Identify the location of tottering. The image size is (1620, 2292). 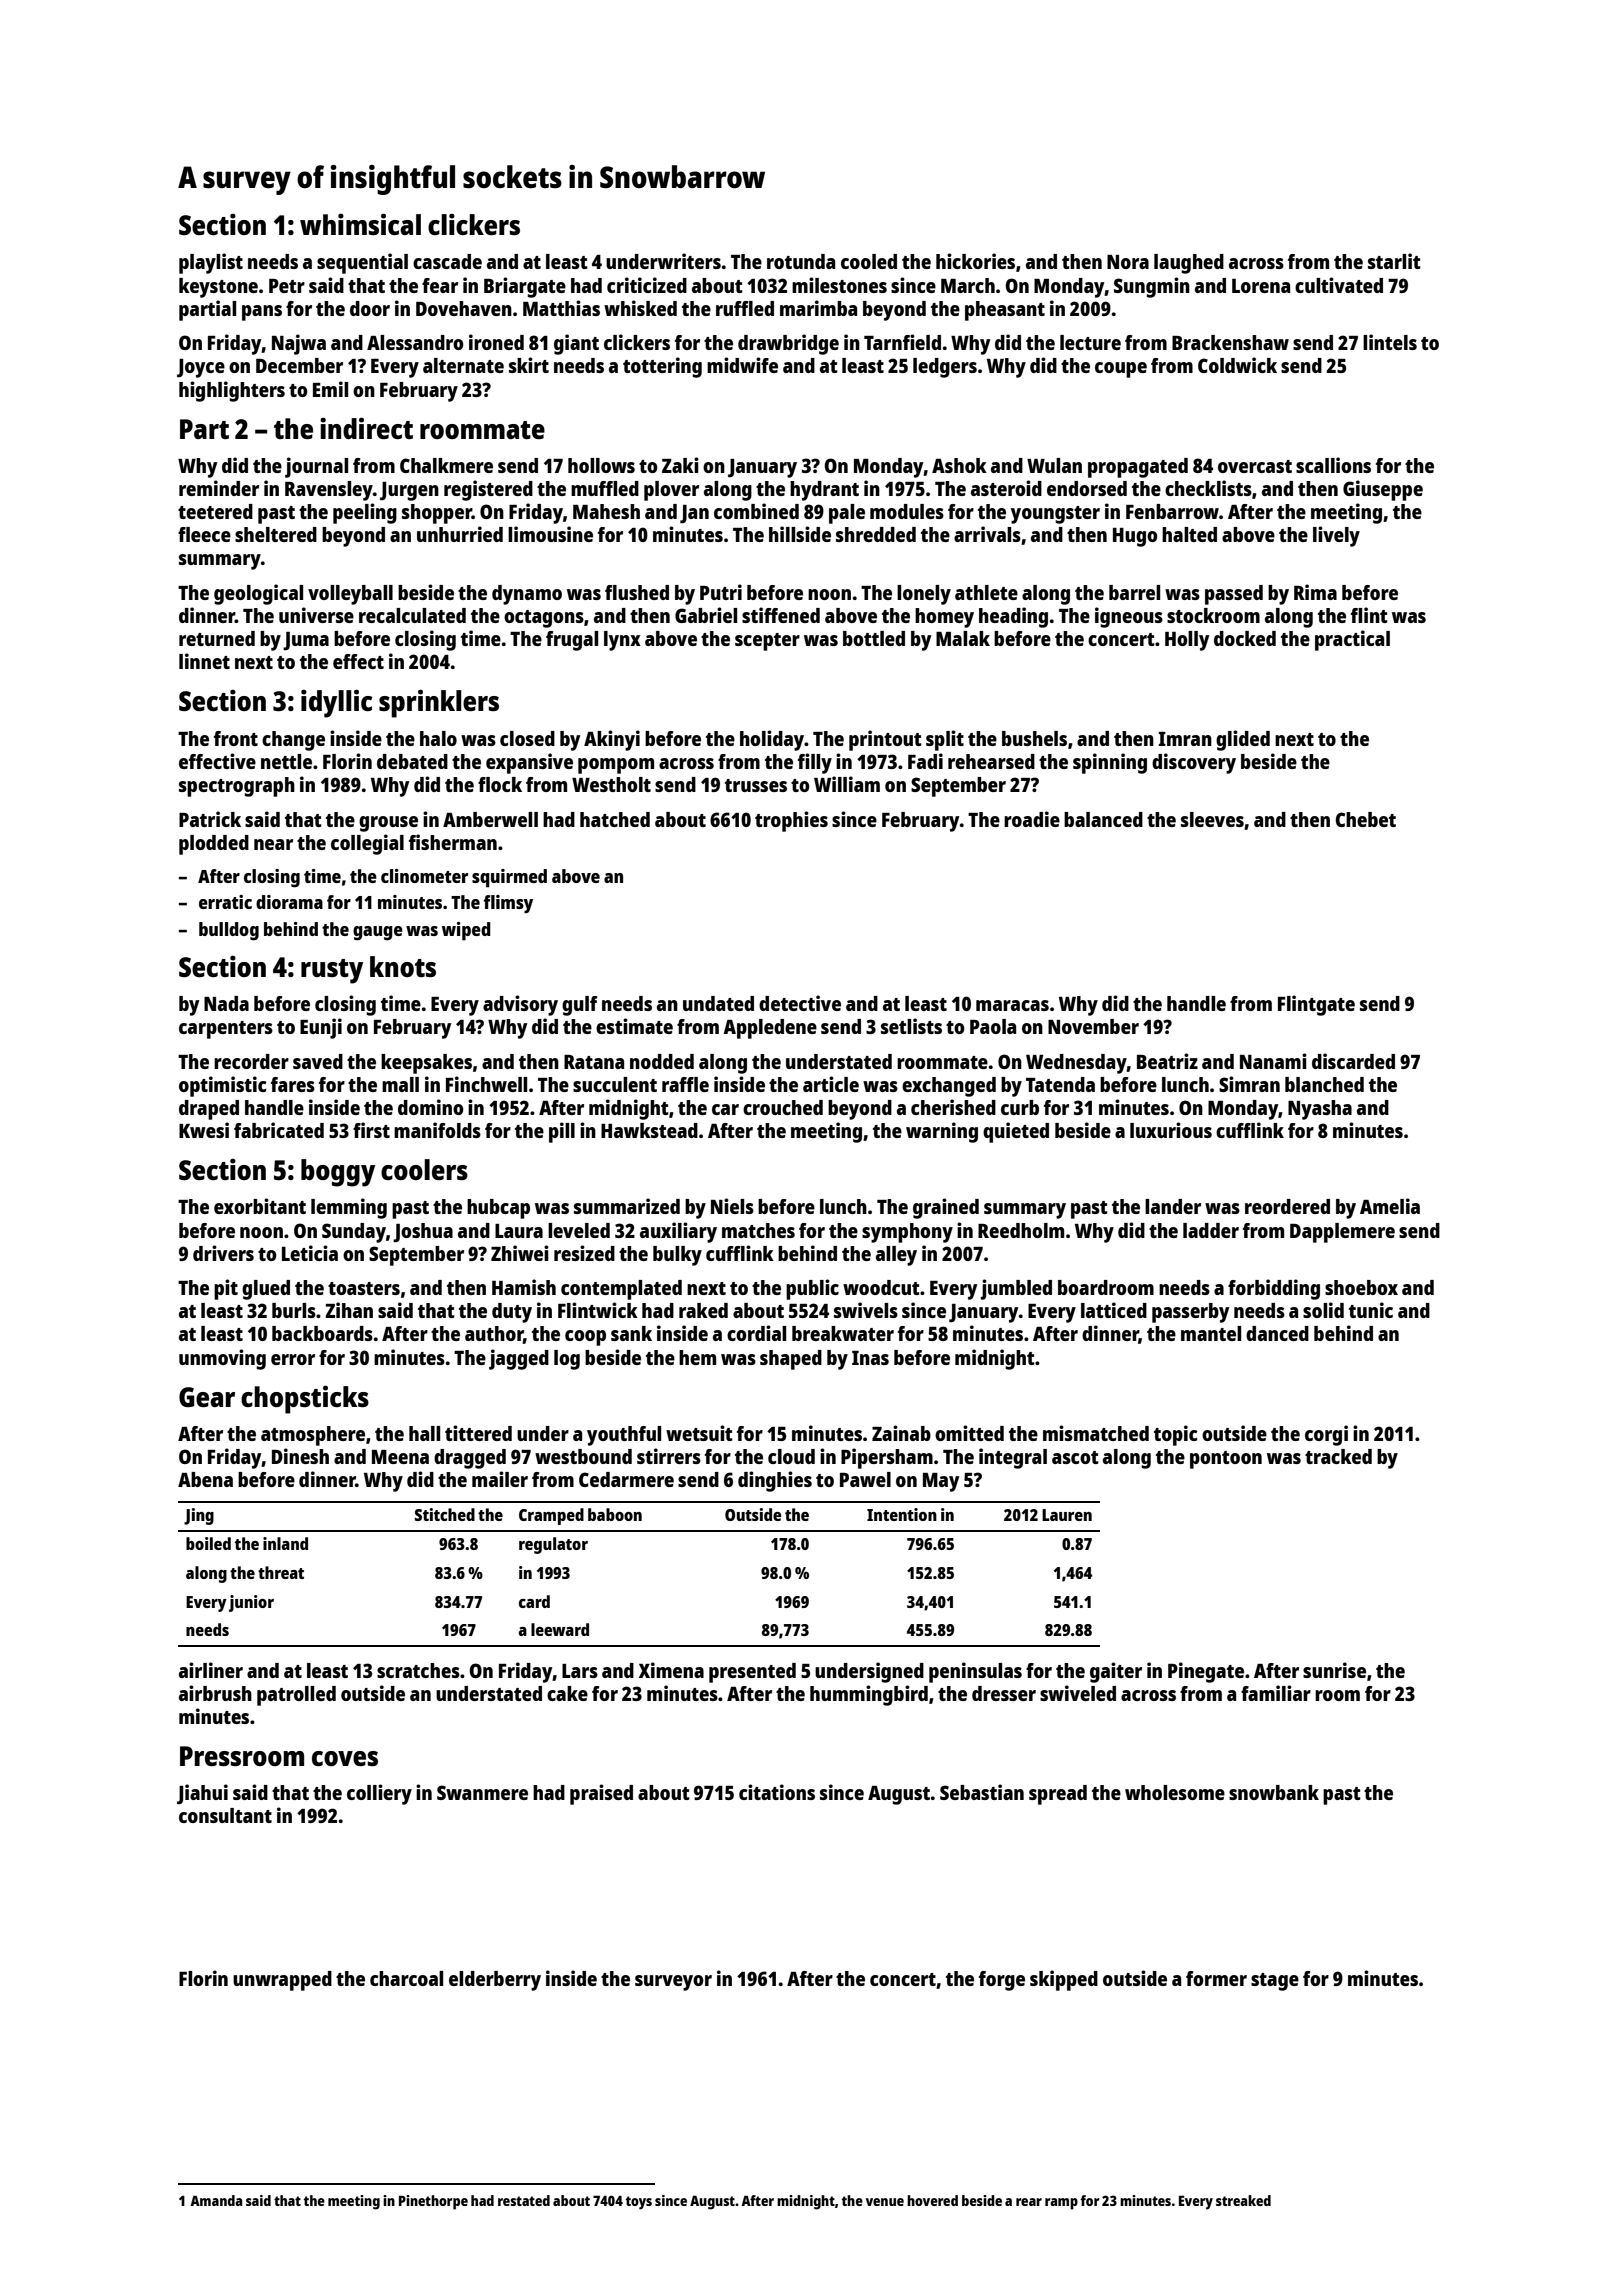
(662, 367).
